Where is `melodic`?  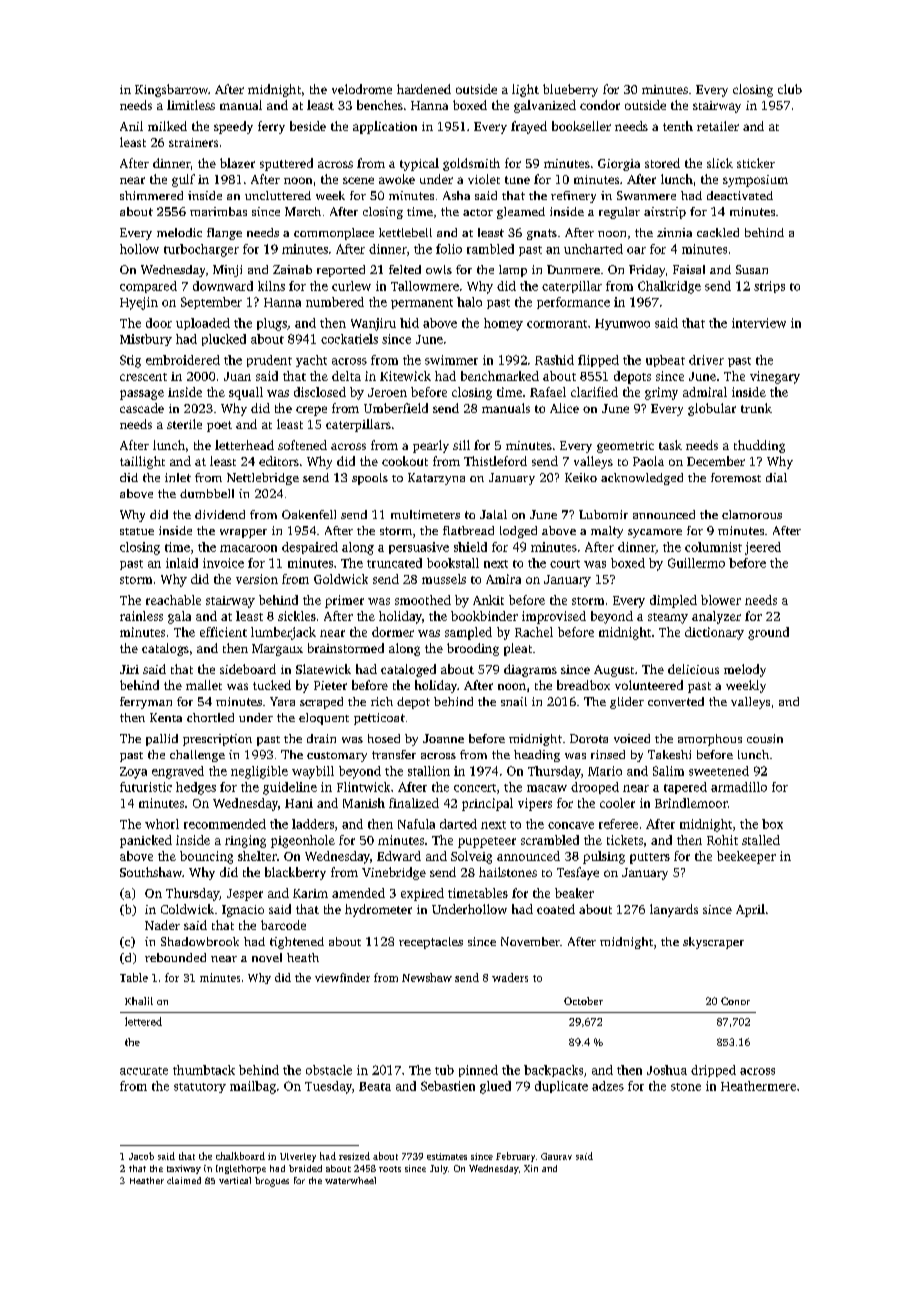
melodic is located at coordinates (179, 232).
